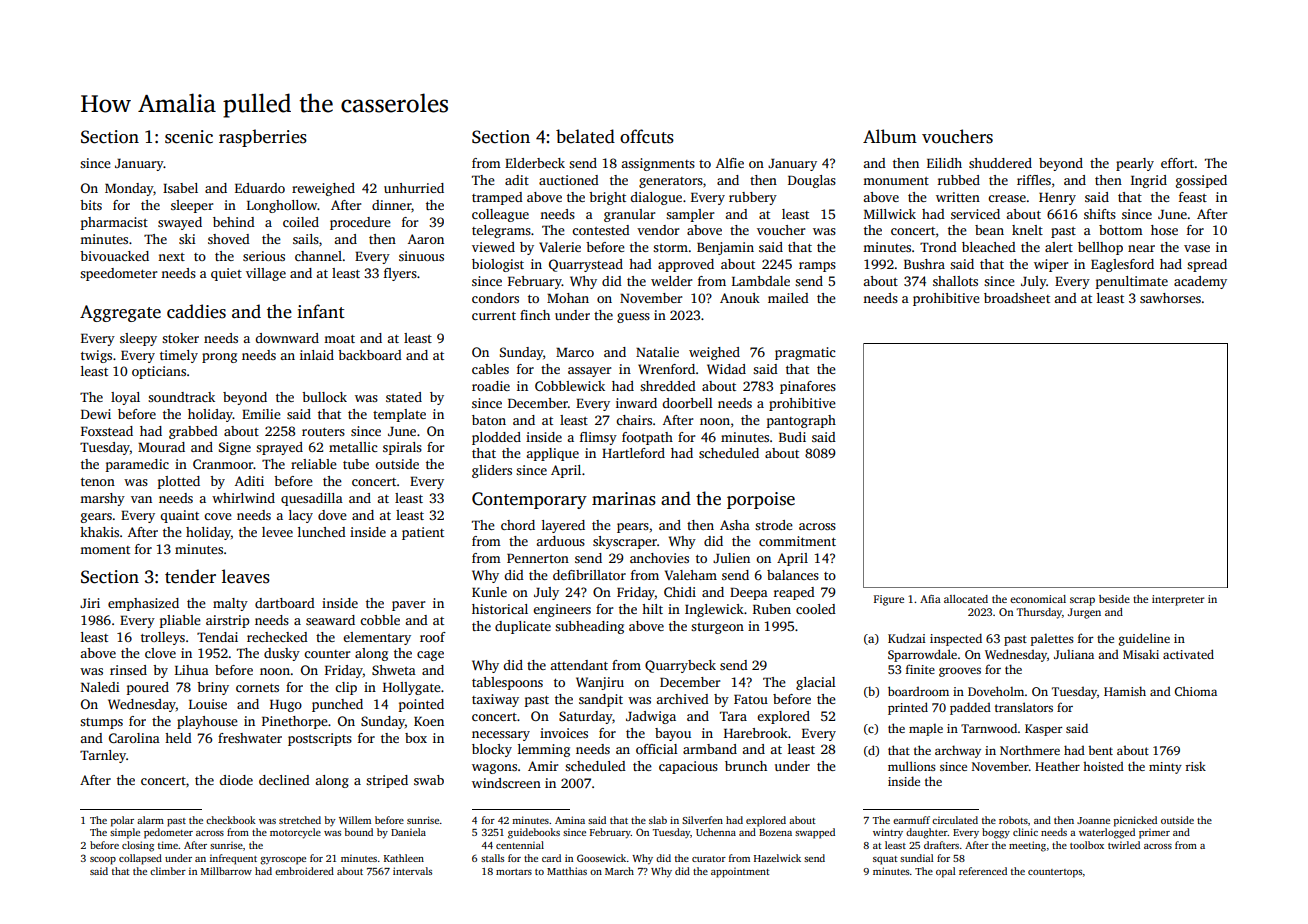  I want to click on prong, so click(219, 358).
